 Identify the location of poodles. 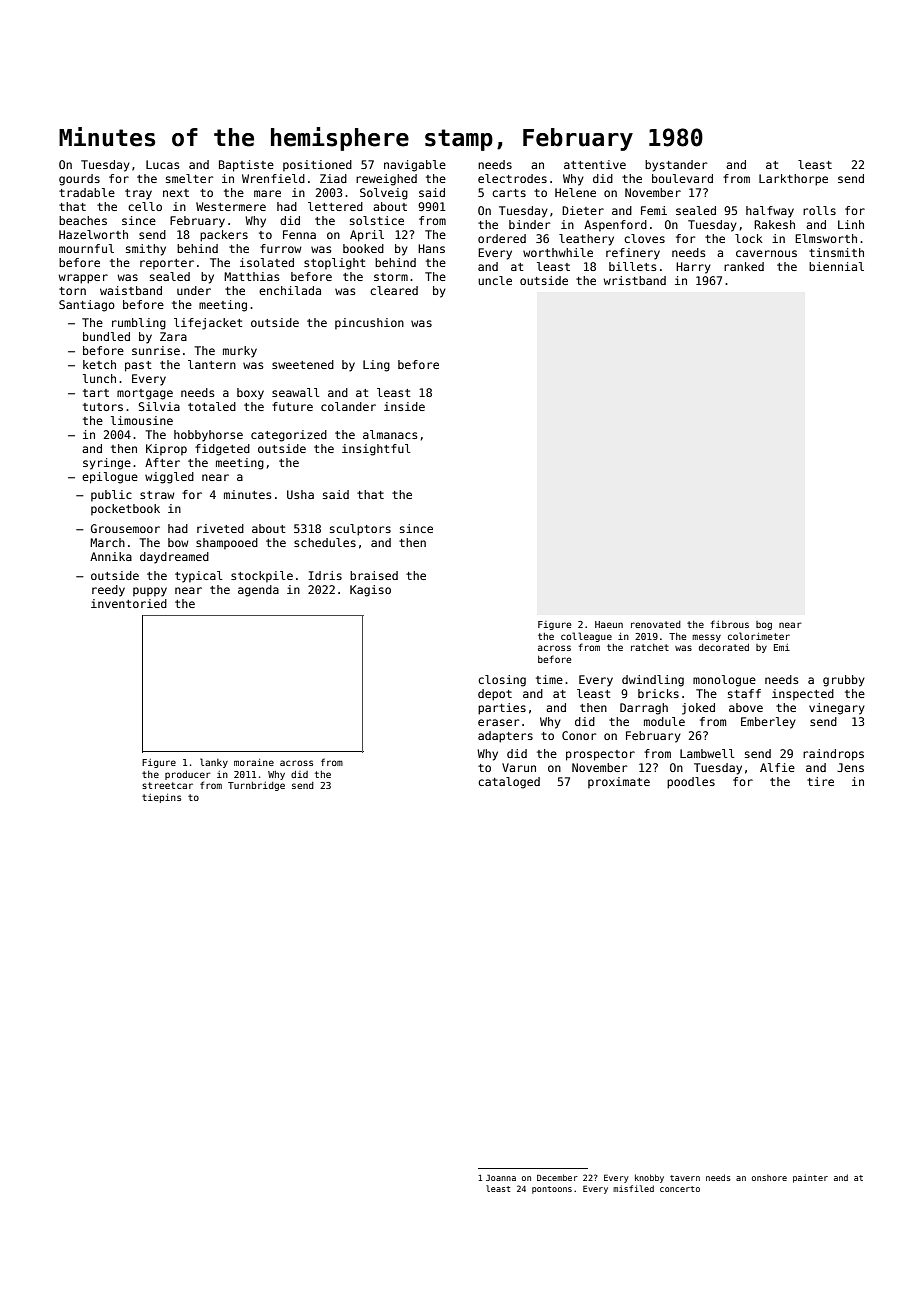
(691, 783).
